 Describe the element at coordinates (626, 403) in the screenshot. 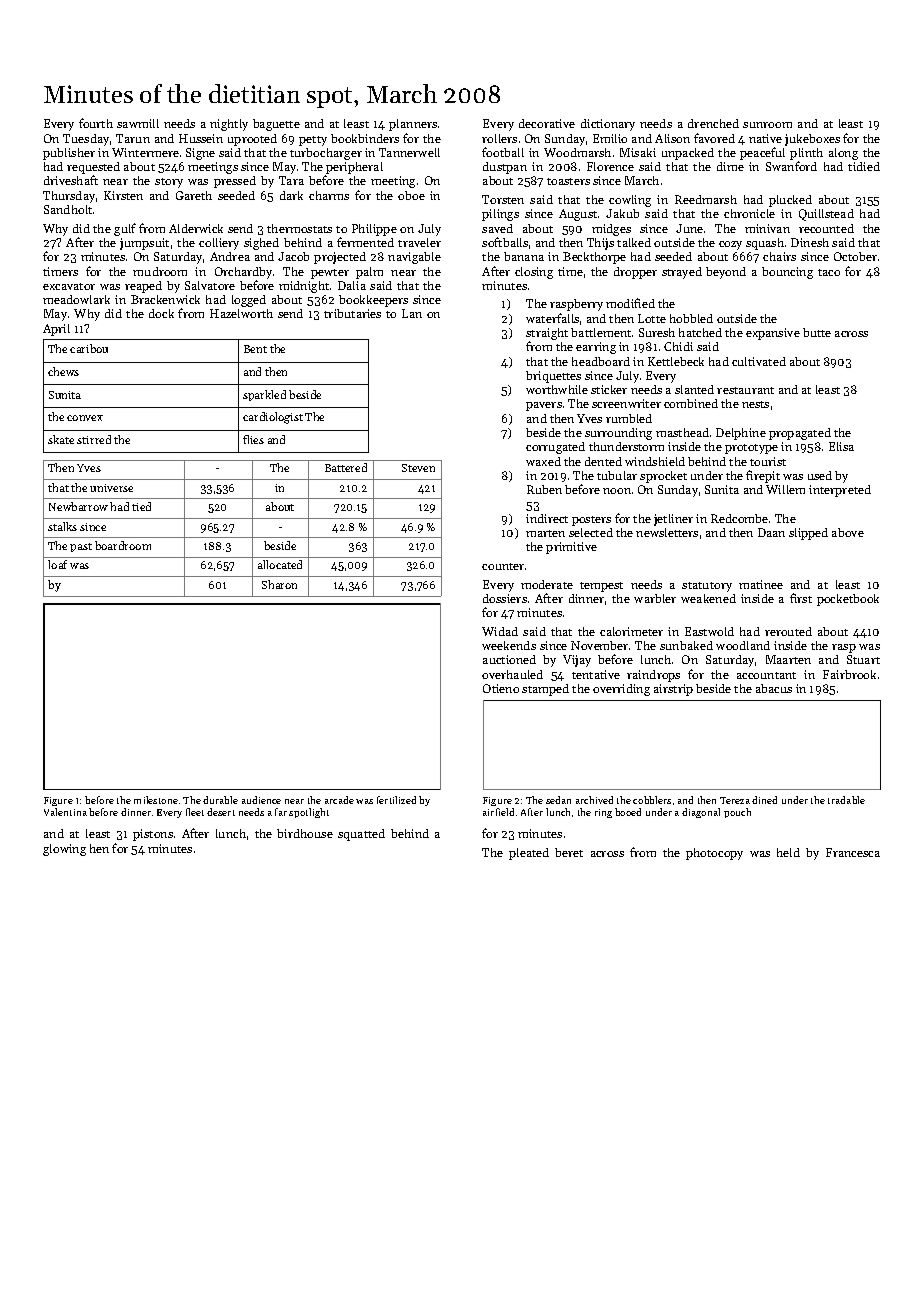

I see `screenwriter` at that location.
